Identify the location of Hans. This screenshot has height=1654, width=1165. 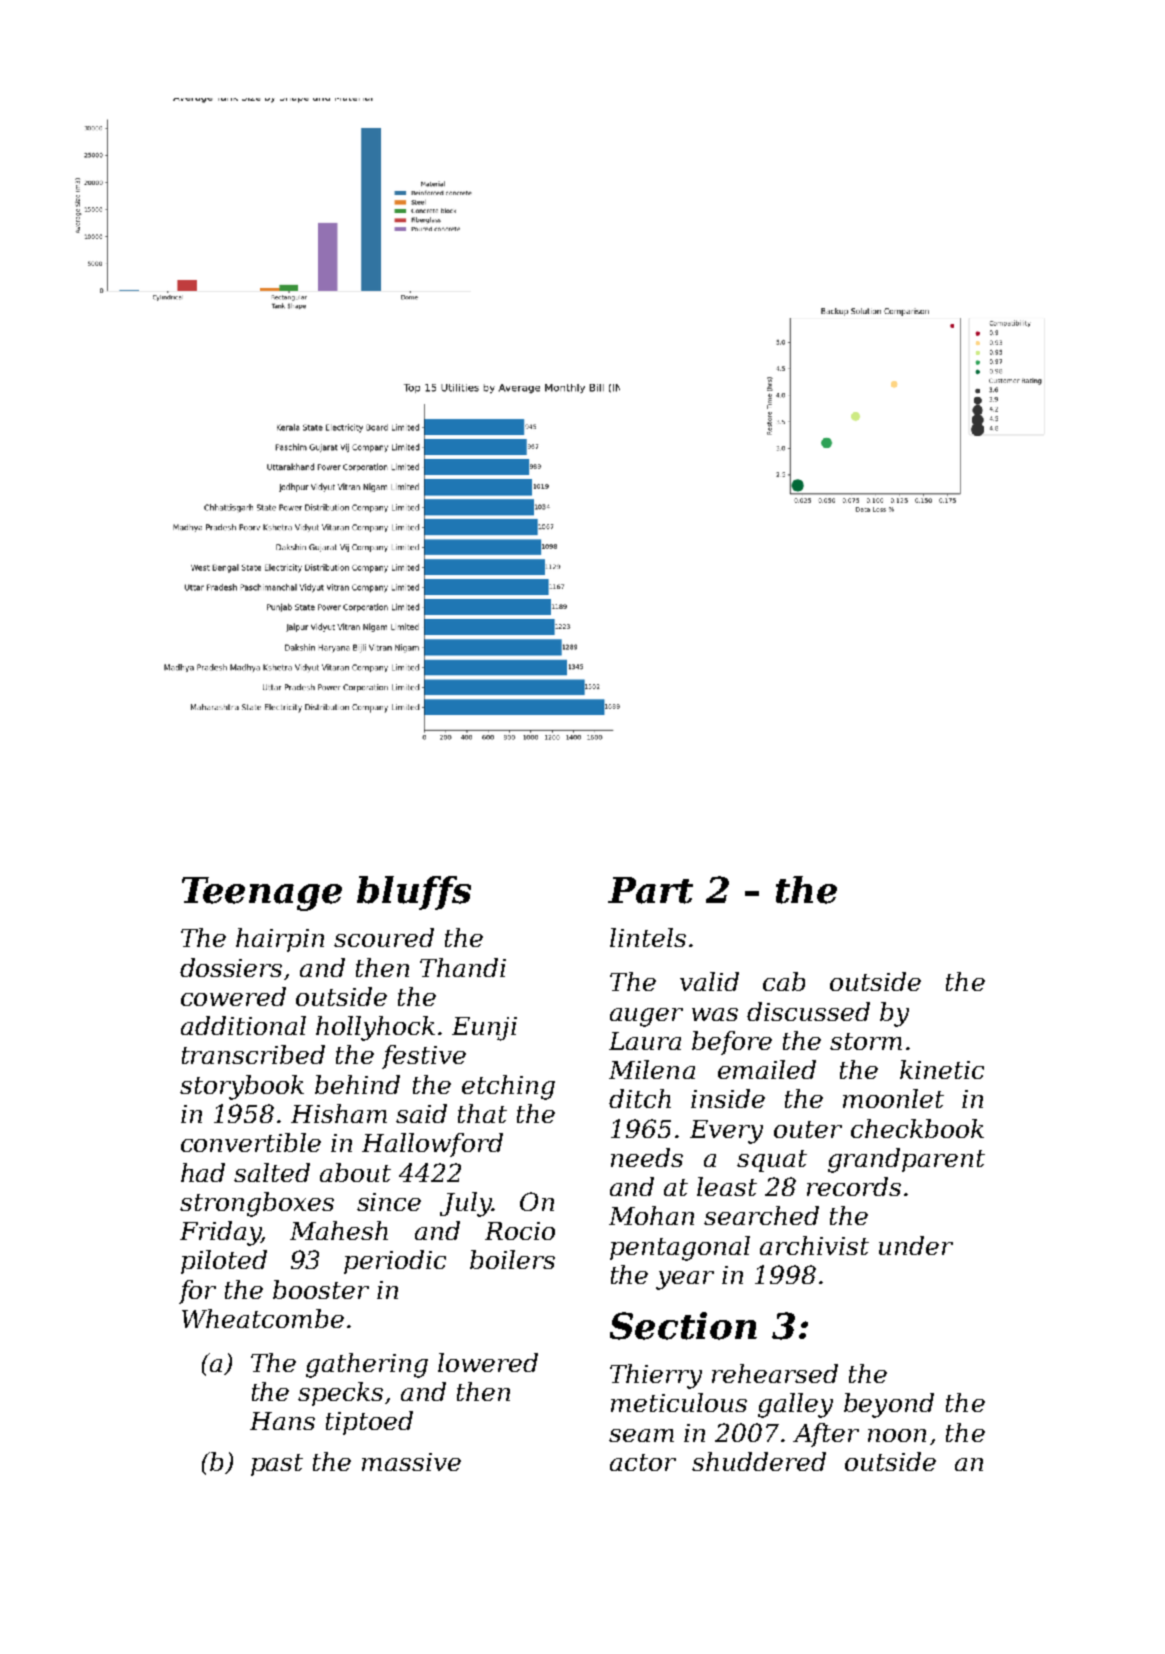
(282, 1421).
